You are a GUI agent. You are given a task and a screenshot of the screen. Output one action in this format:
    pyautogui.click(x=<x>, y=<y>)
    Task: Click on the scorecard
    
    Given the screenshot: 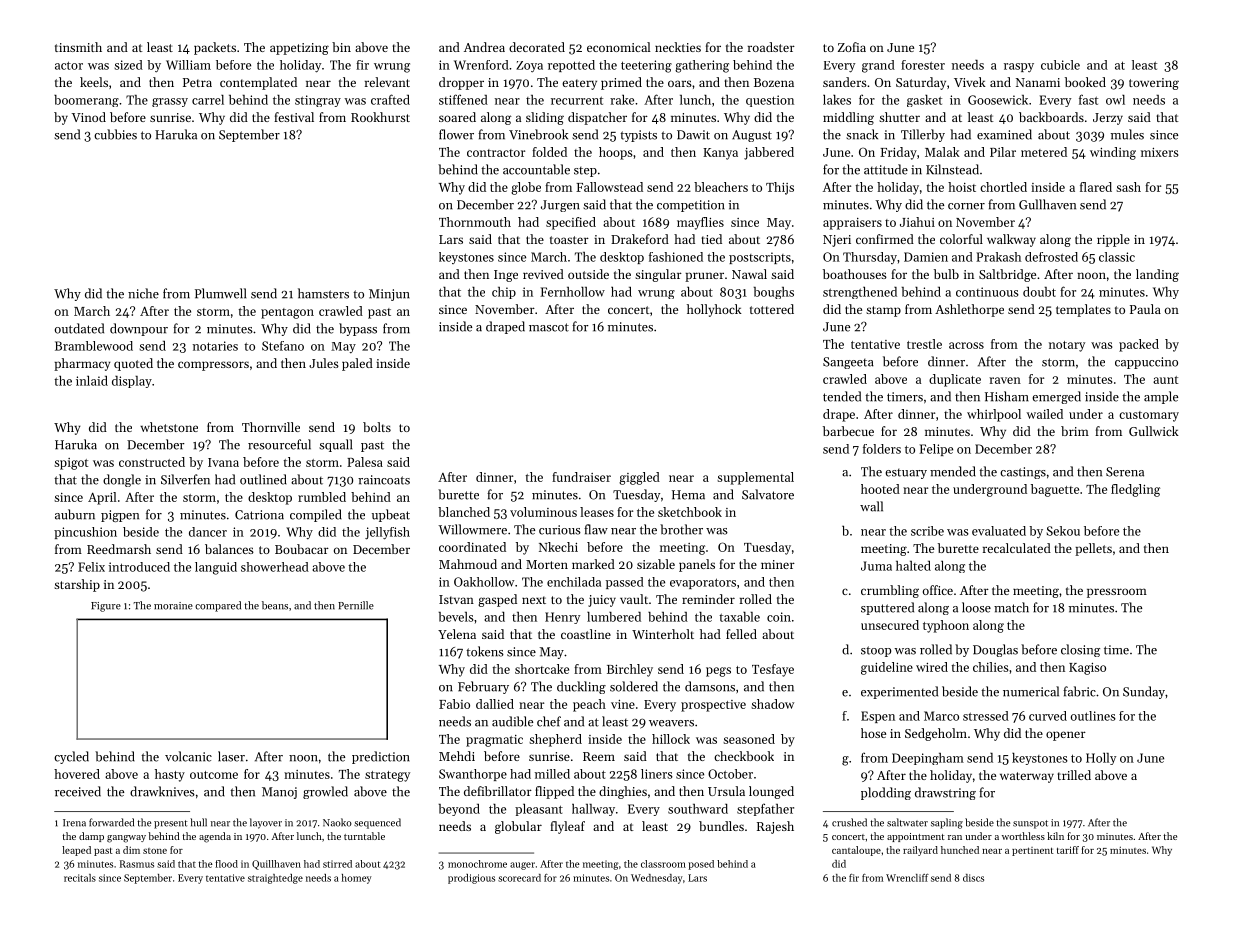 What is the action you would take?
    pyautogui.click(x=519, y=878)
